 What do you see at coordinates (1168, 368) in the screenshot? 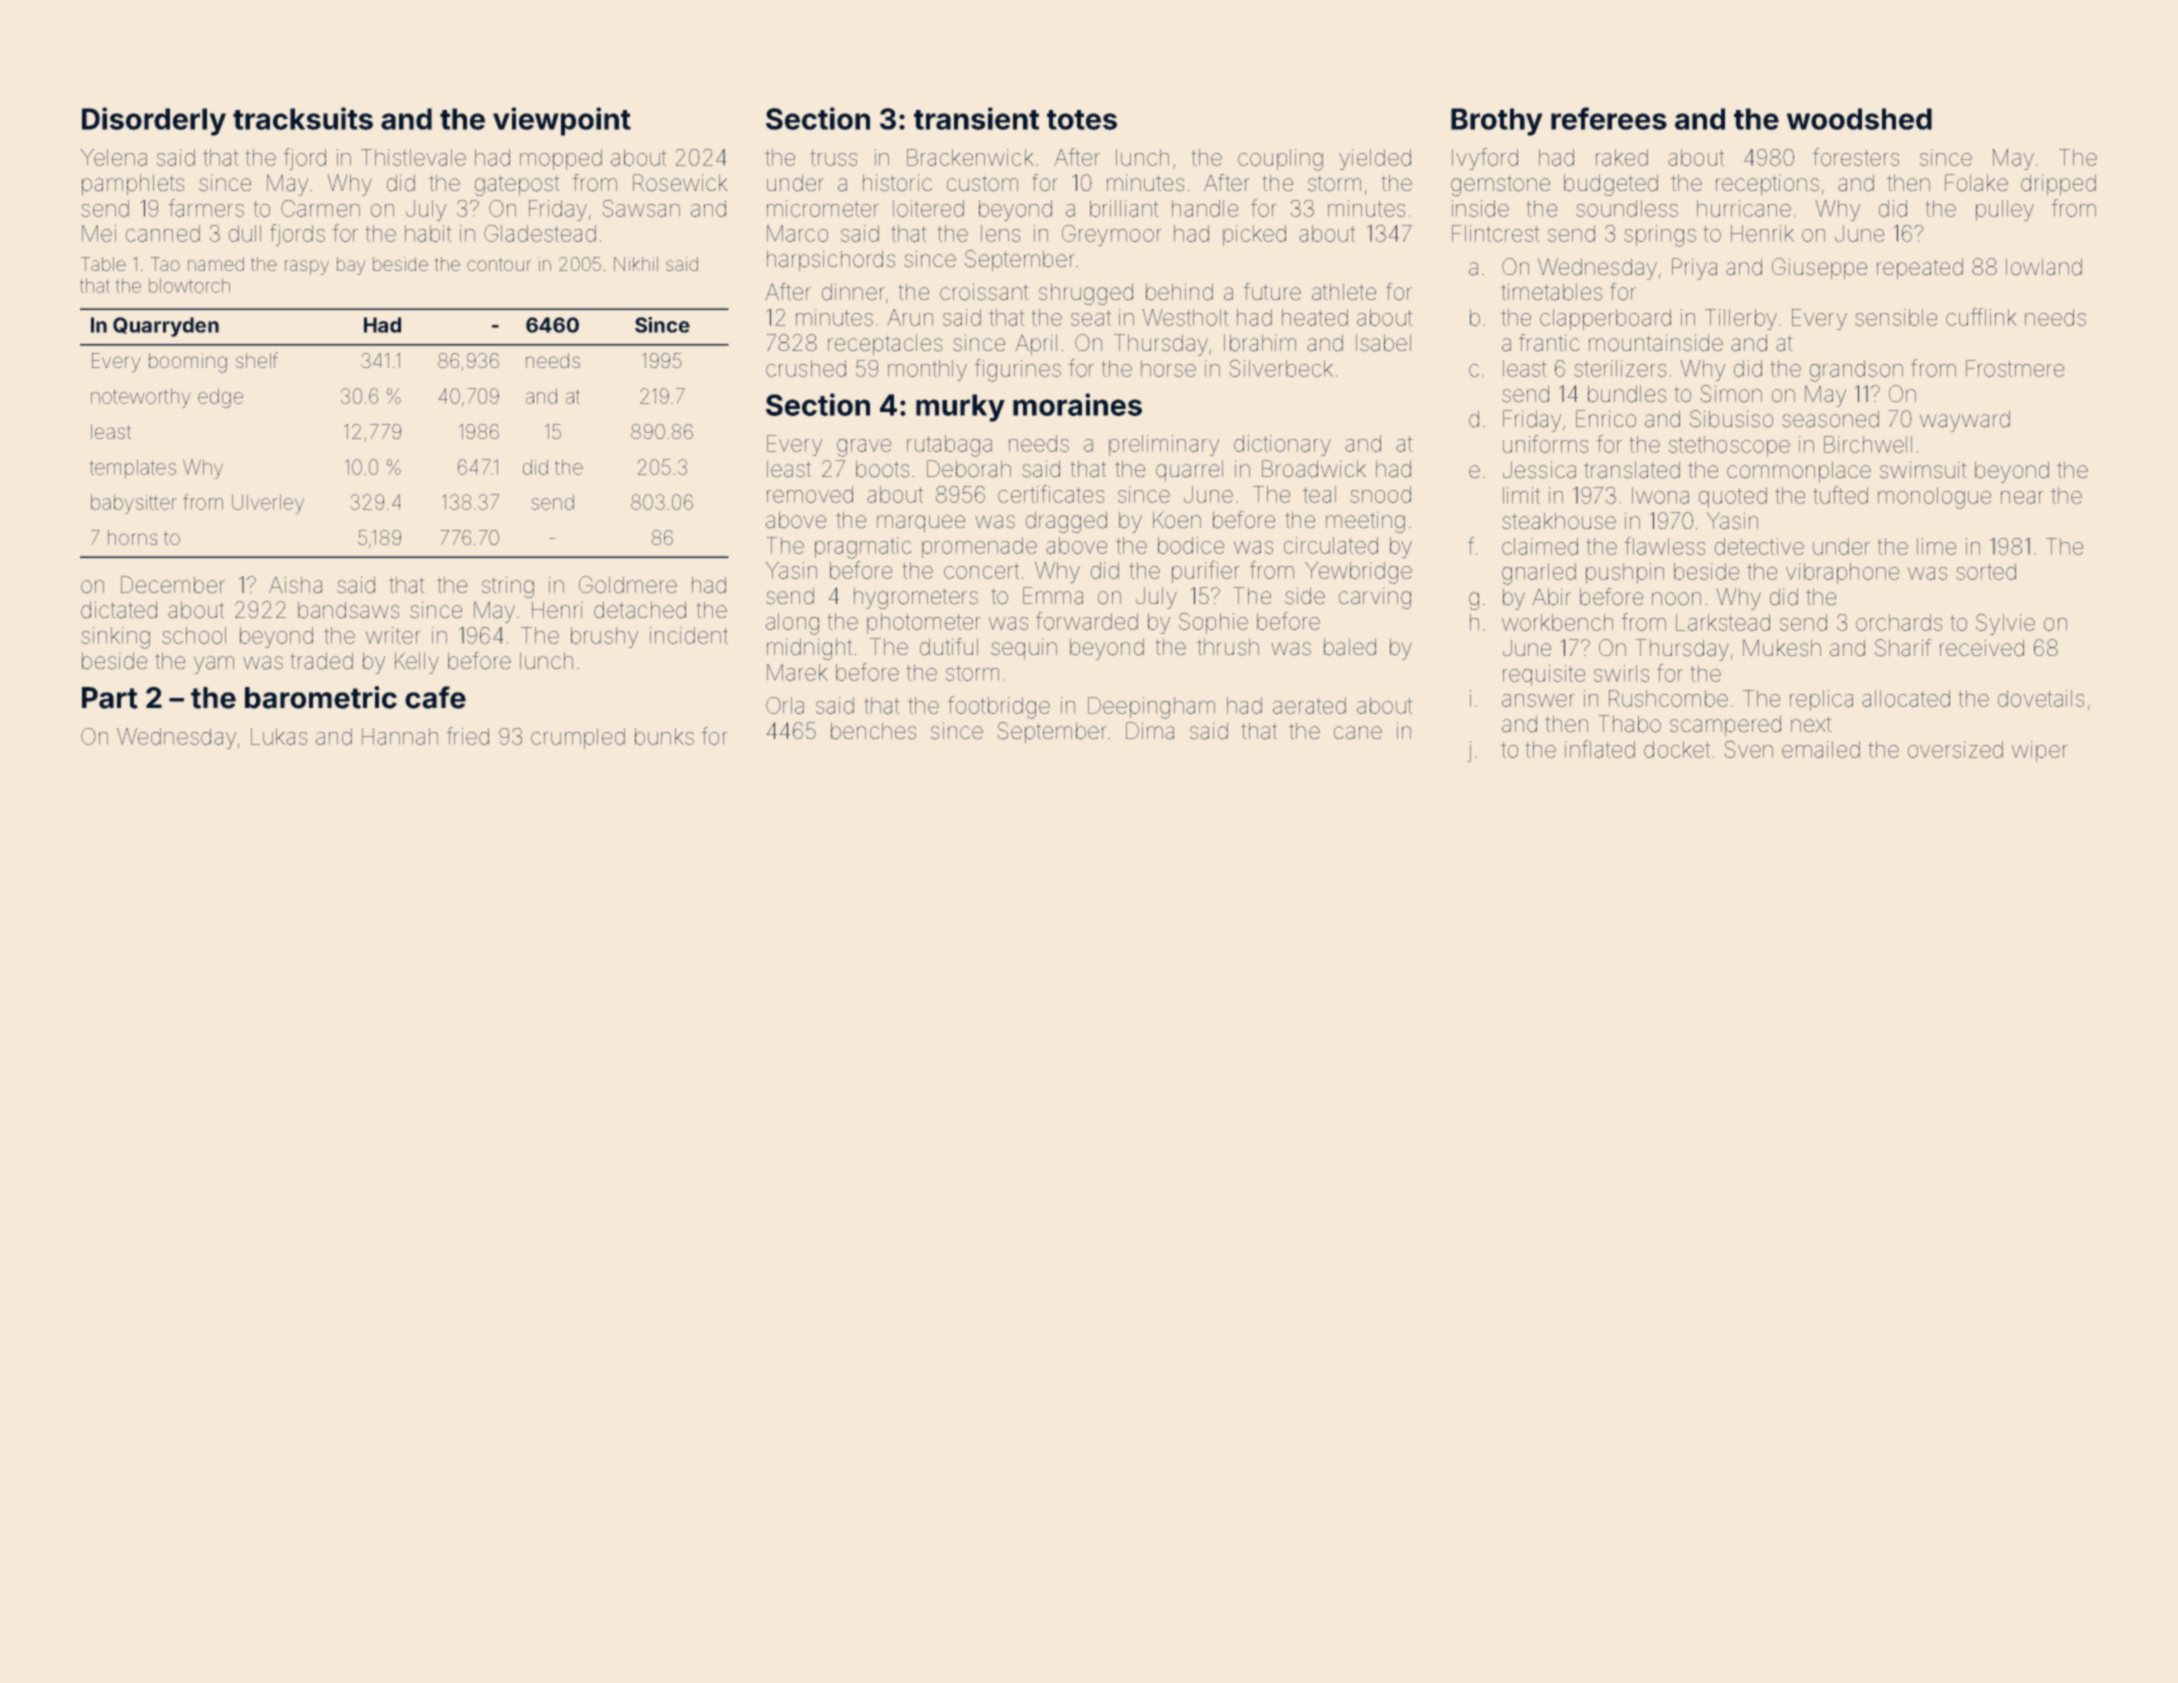
I see `horse` at bounding box center [1168, 368].
